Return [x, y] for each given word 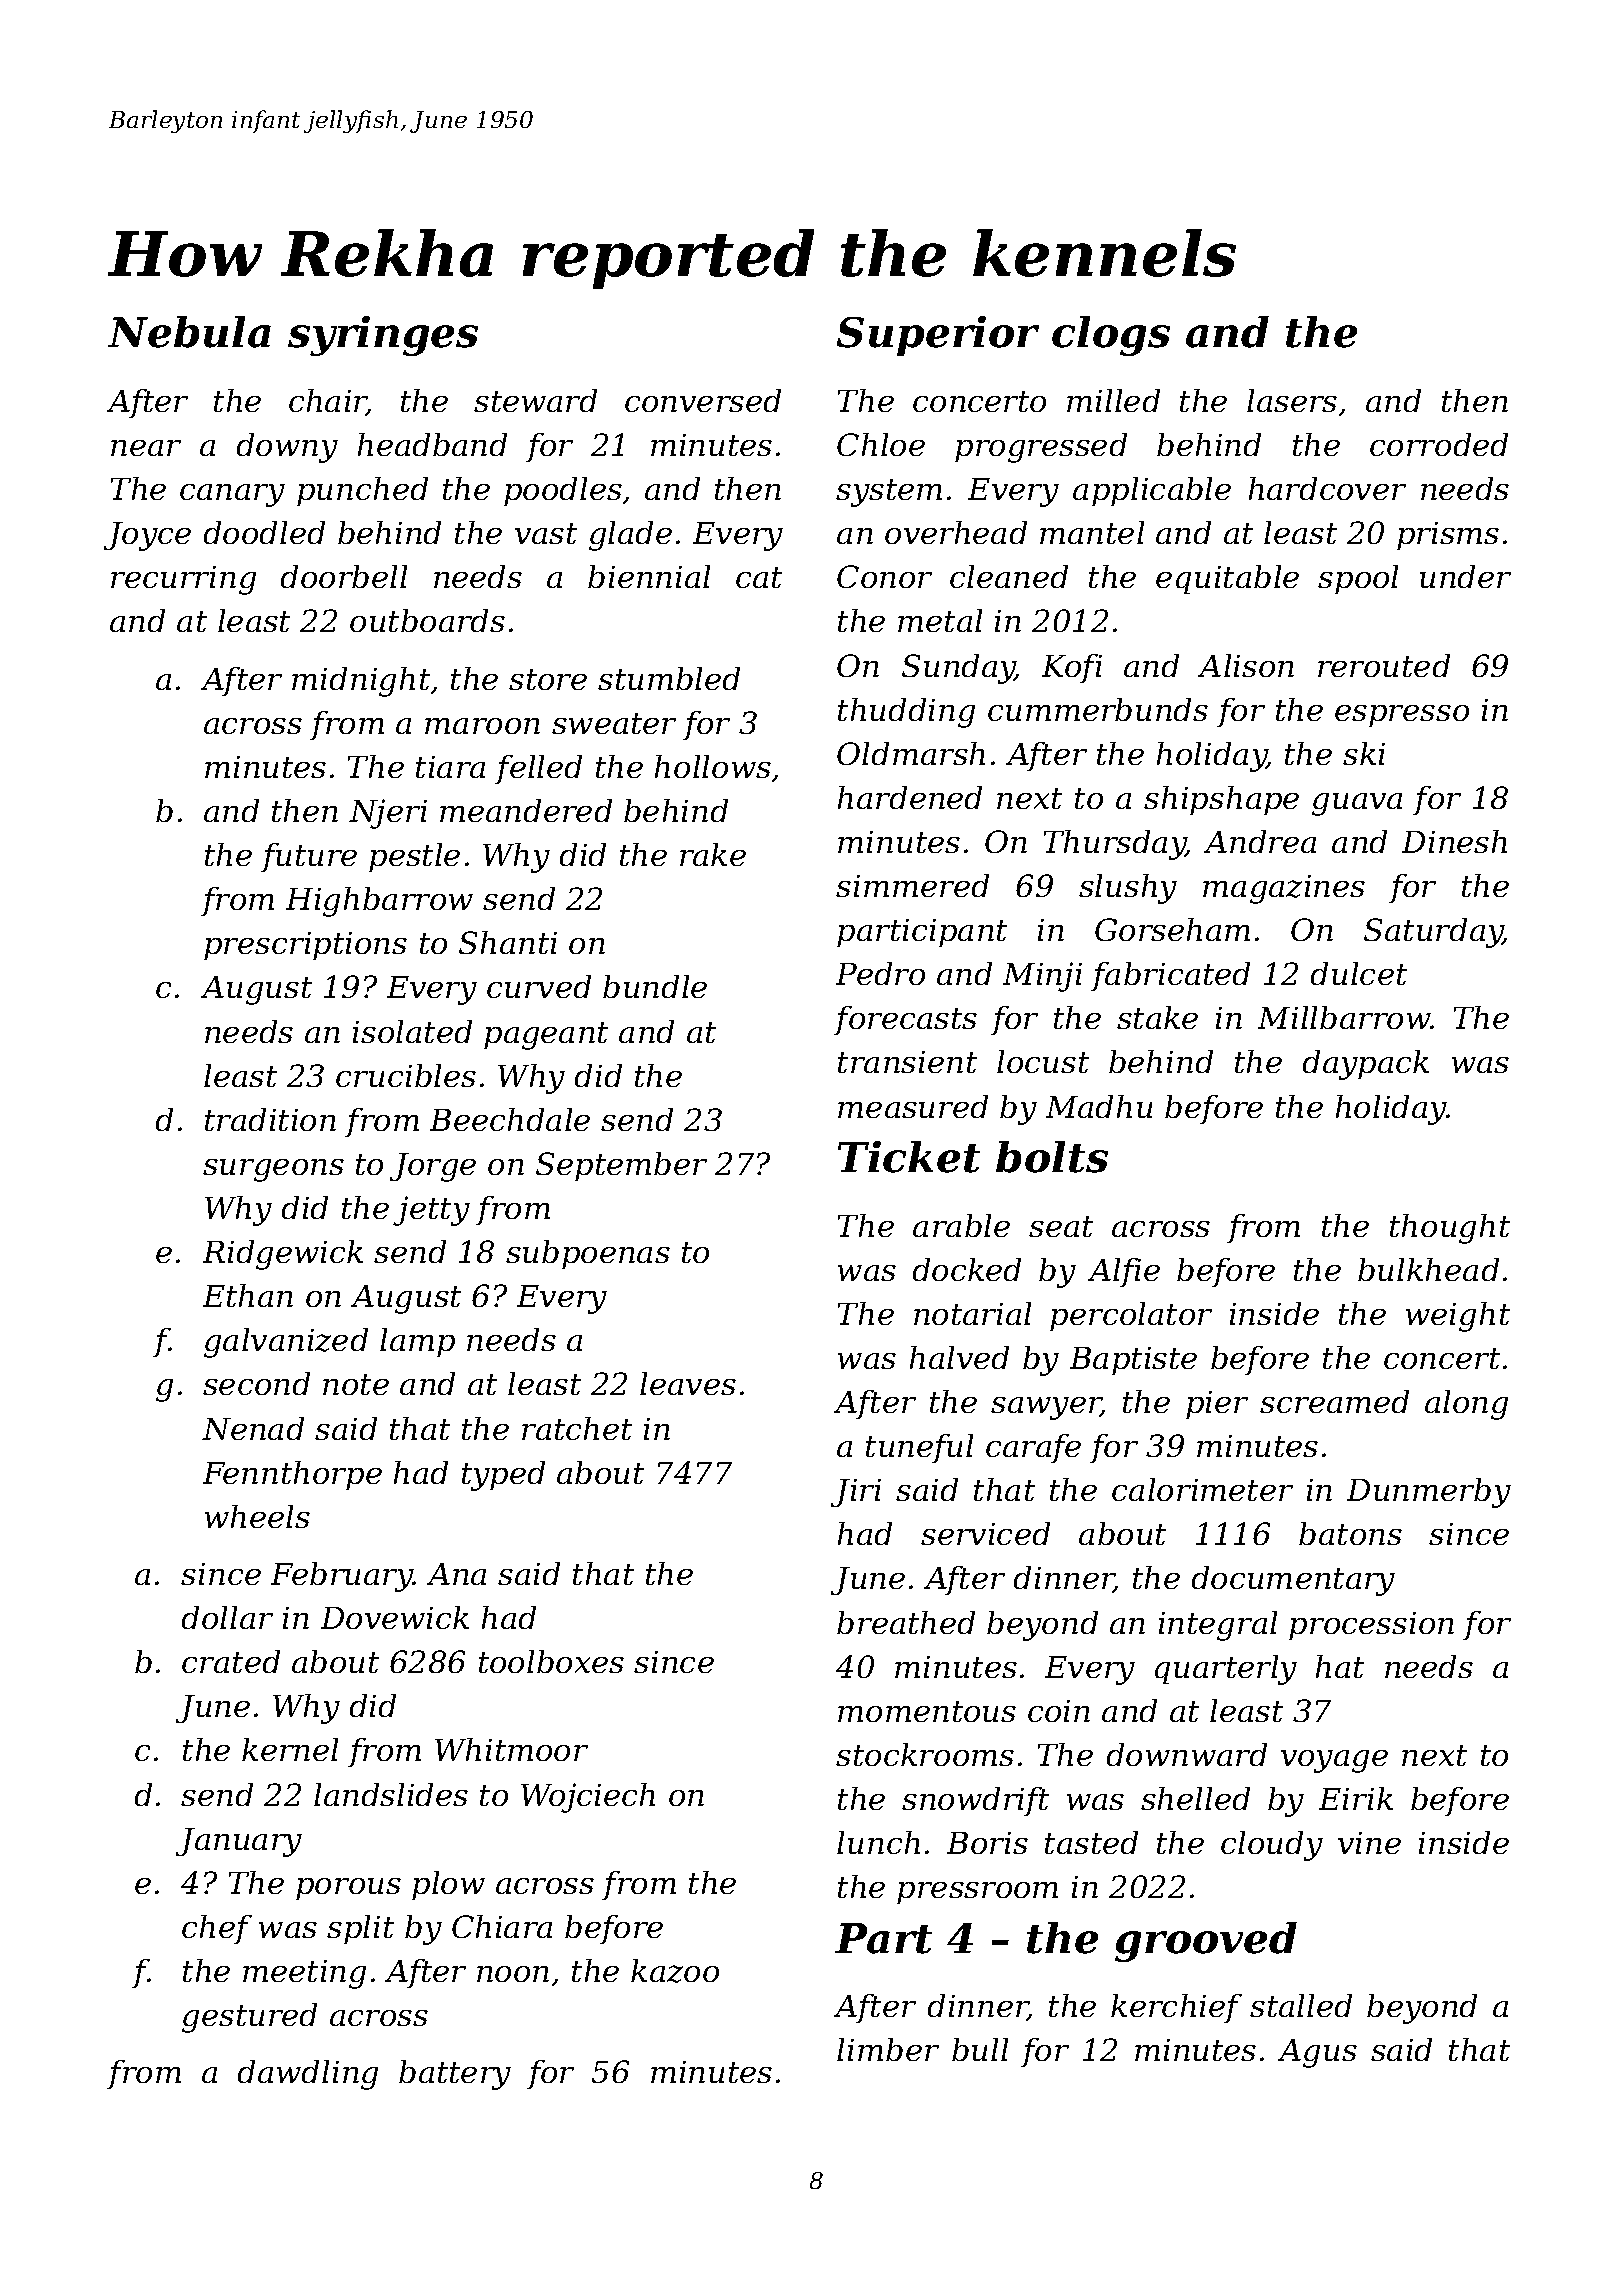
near [146, 448]
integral [1218, 1626]
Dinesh [1454, 841]
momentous [927, 1711]
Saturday [1433, 933]
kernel [290, 1749]
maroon [482, 726]
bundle [655, 986]
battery [455, 2075]
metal [940, 620]
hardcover [1327, 488]
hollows [713, 766]
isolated [412, 1031]
